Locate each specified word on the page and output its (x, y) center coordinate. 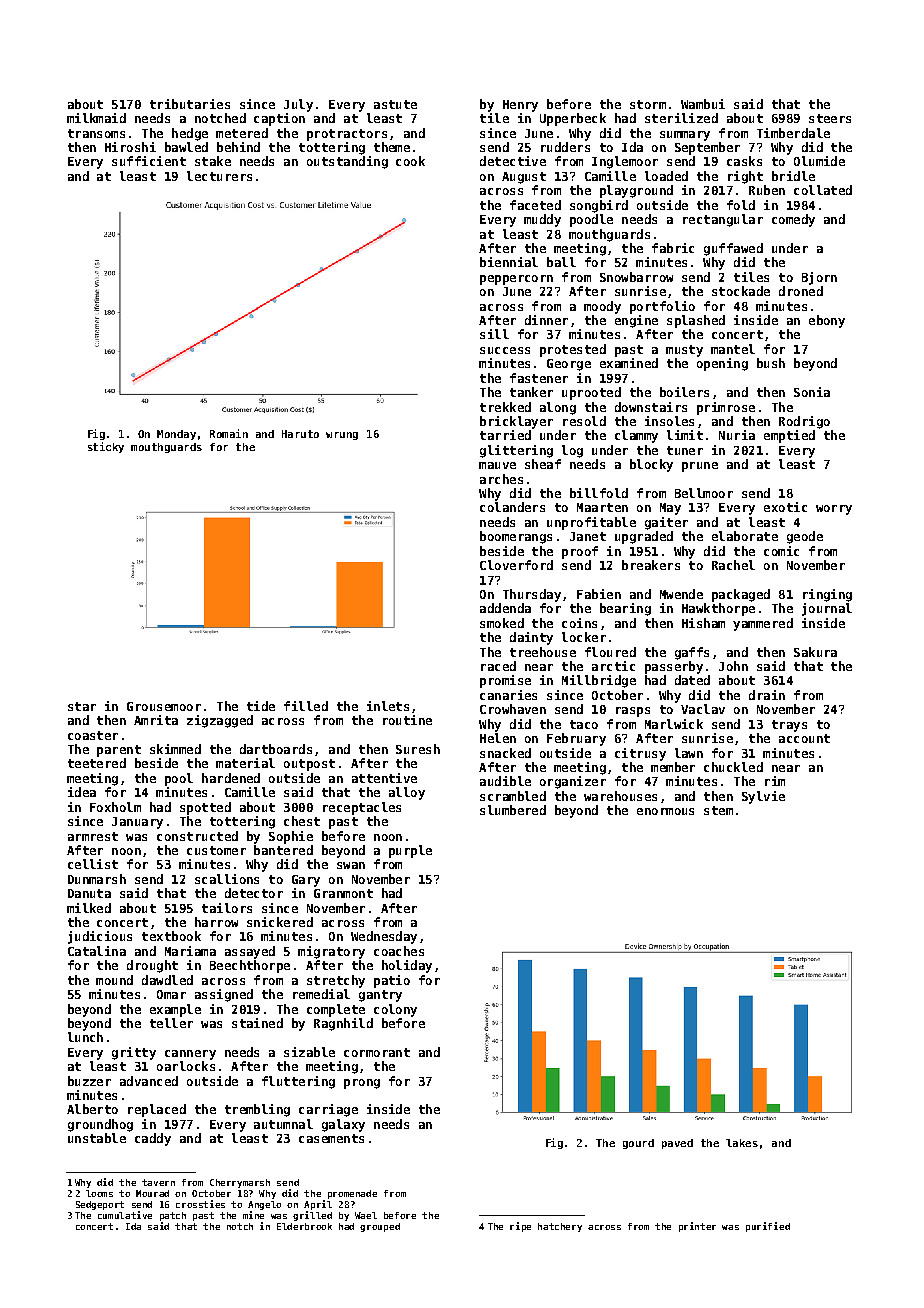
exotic (785, 507)
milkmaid (96, 118)
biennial (509, 262)
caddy (153, 1139)
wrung (342, 436)
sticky (106, 447)
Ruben (767, 190)
